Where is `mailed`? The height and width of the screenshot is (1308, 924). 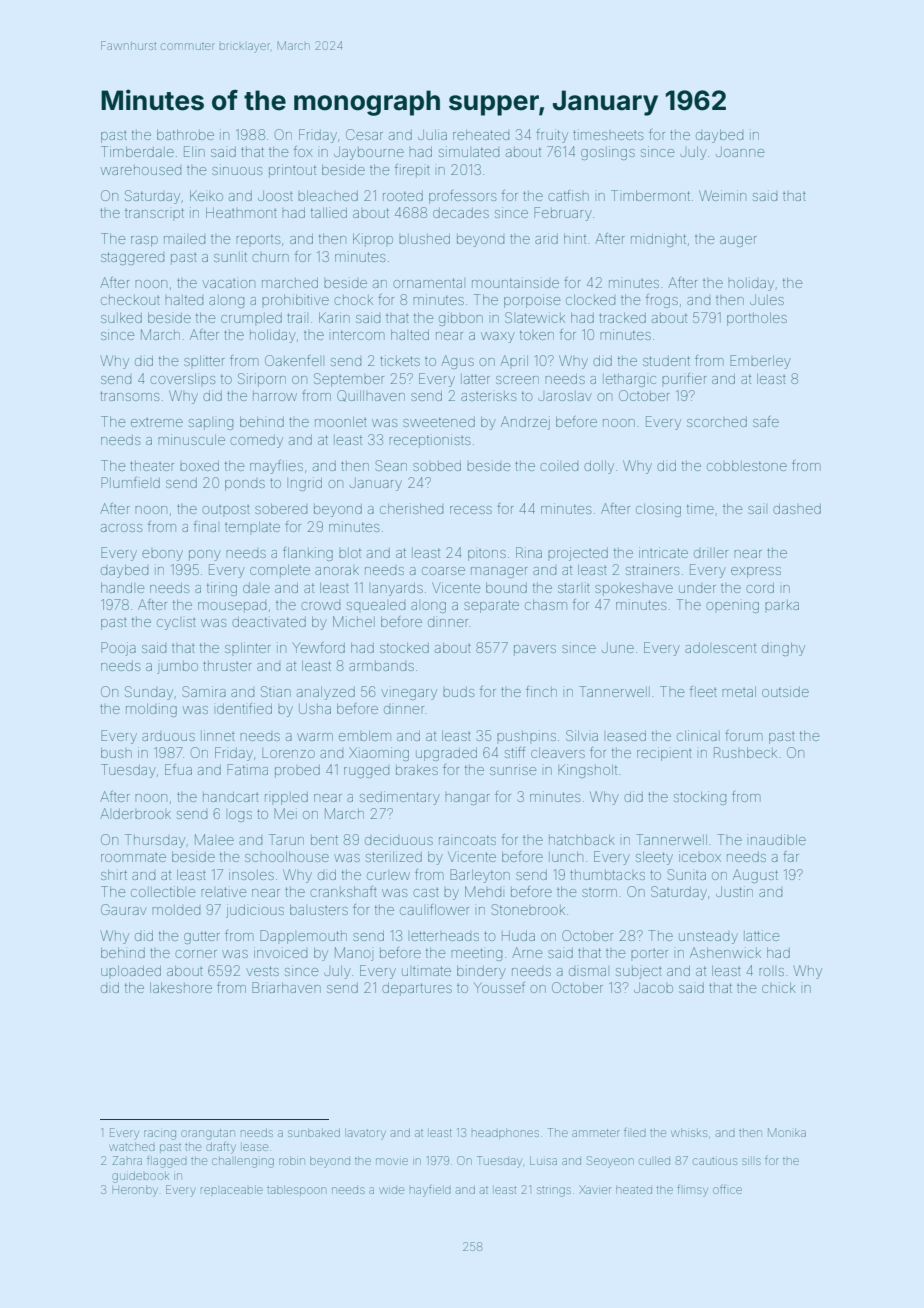
mailed is located at coordinates (184, 238).
